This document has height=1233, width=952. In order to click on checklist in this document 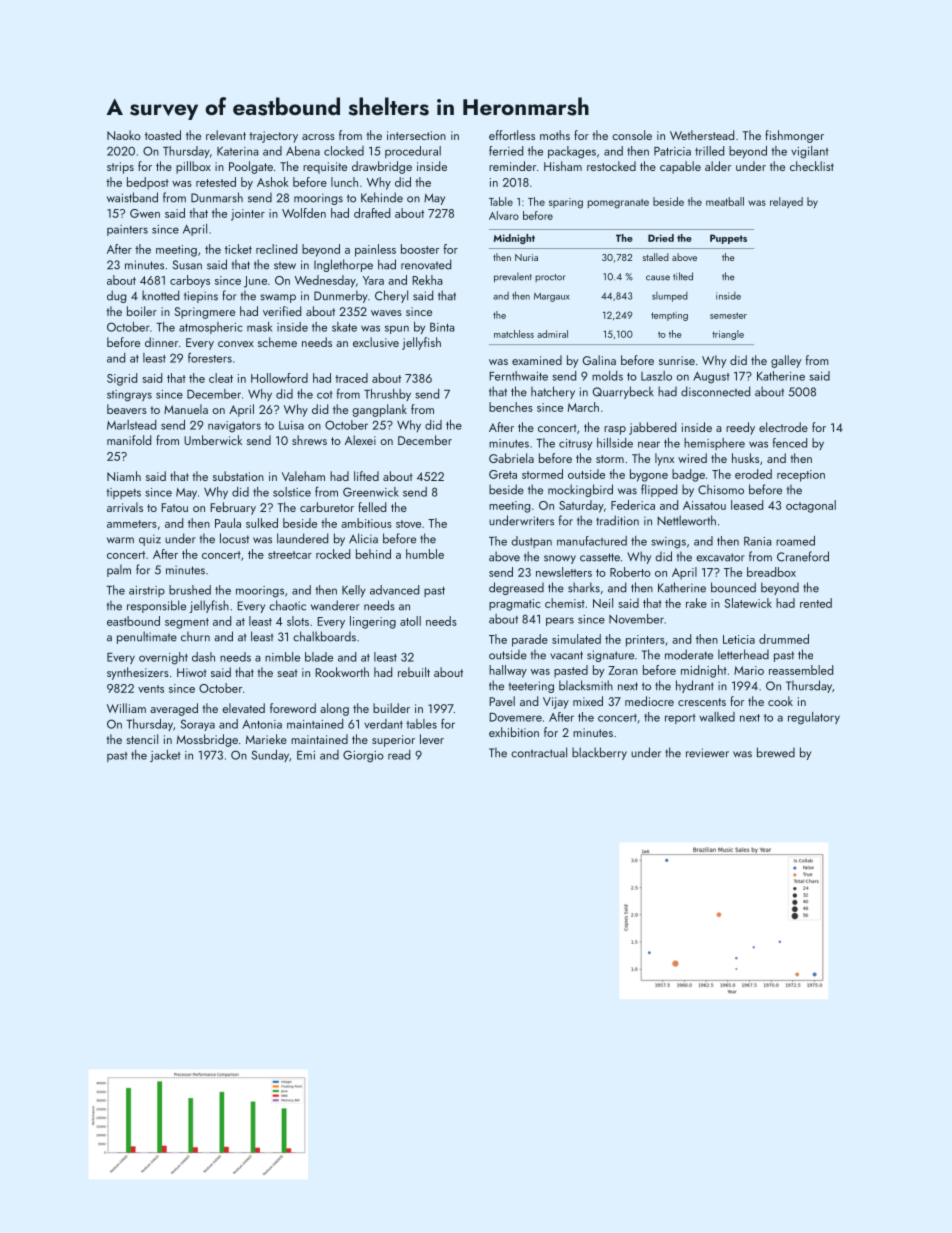, I will do `click(812, 166)`.
